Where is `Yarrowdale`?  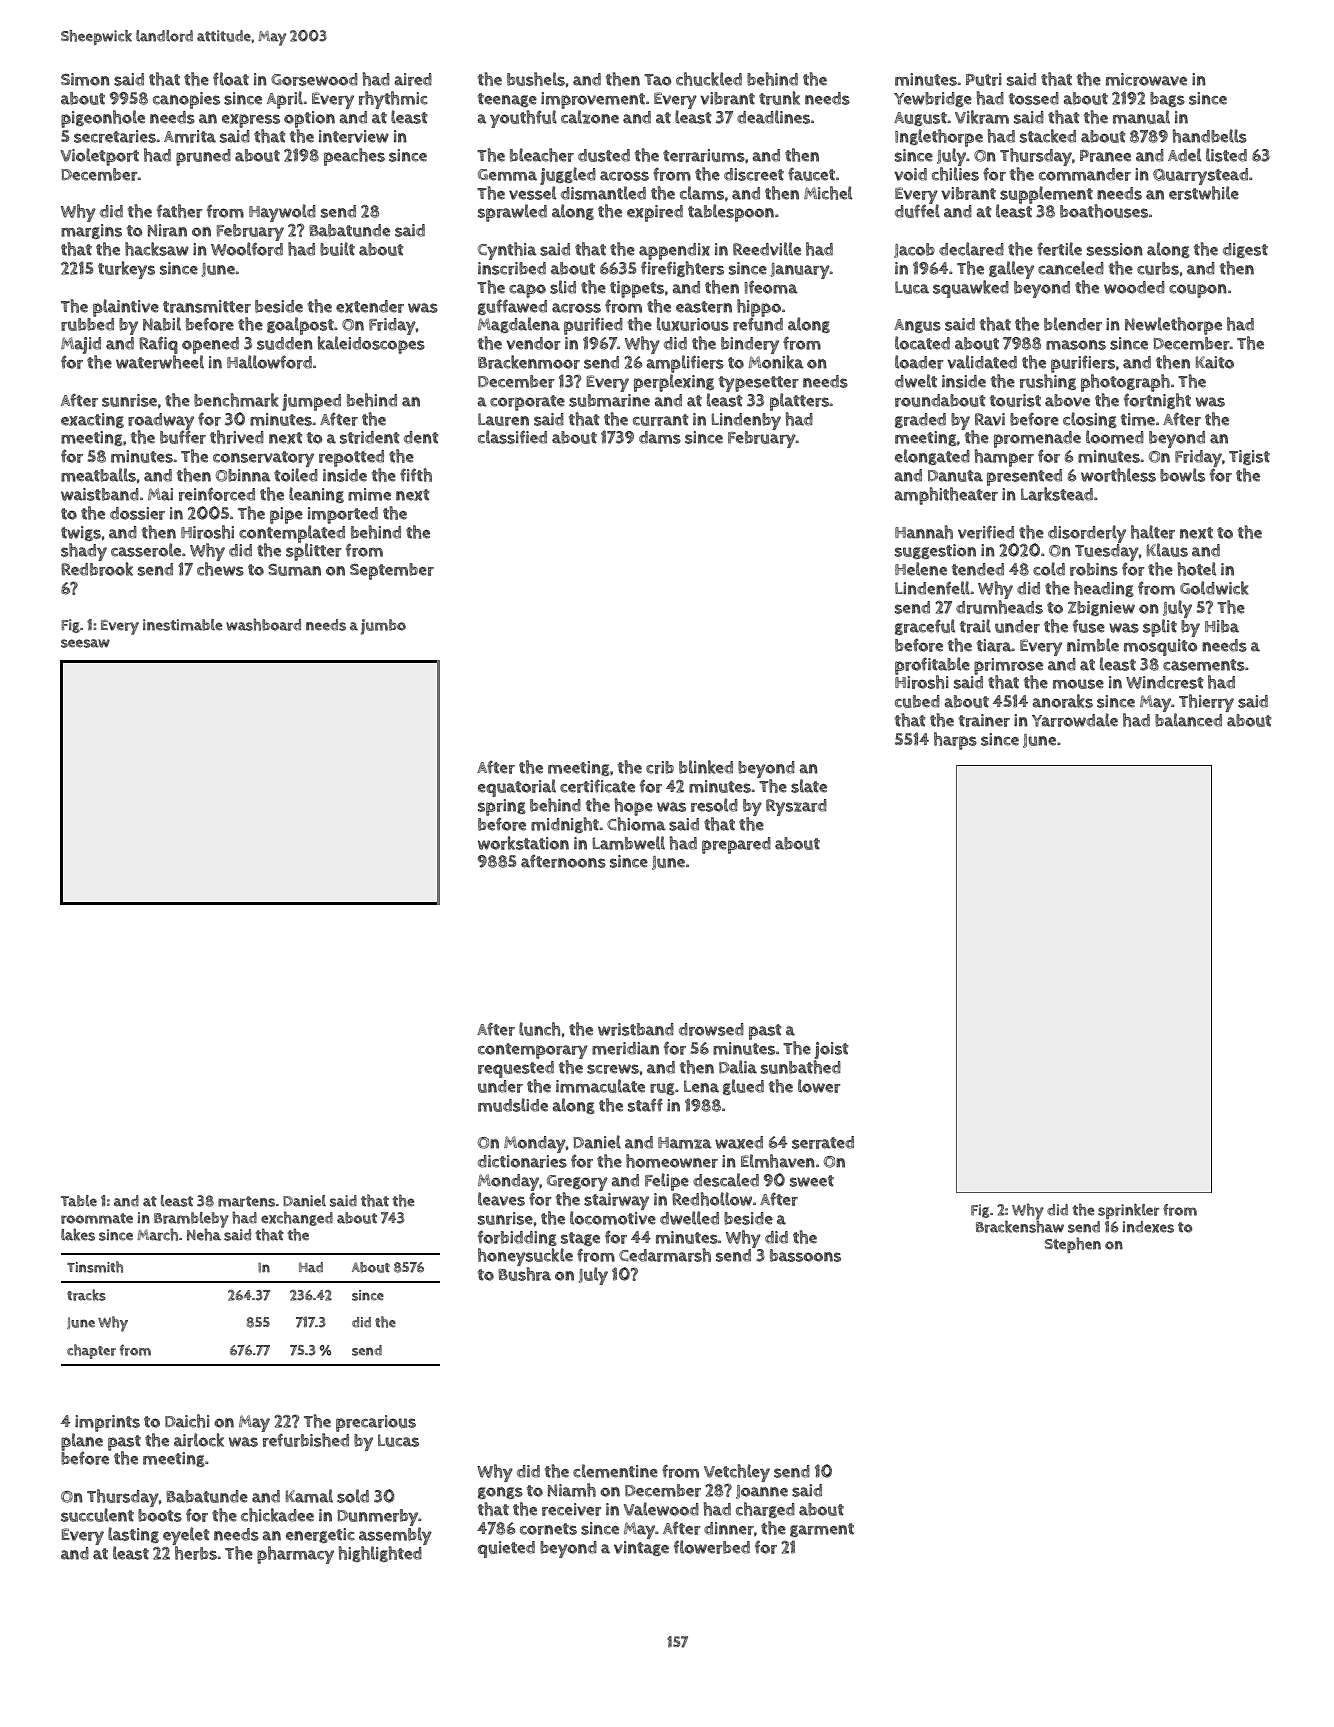 Yarrowdale is located at coordinates (1075, 720).
